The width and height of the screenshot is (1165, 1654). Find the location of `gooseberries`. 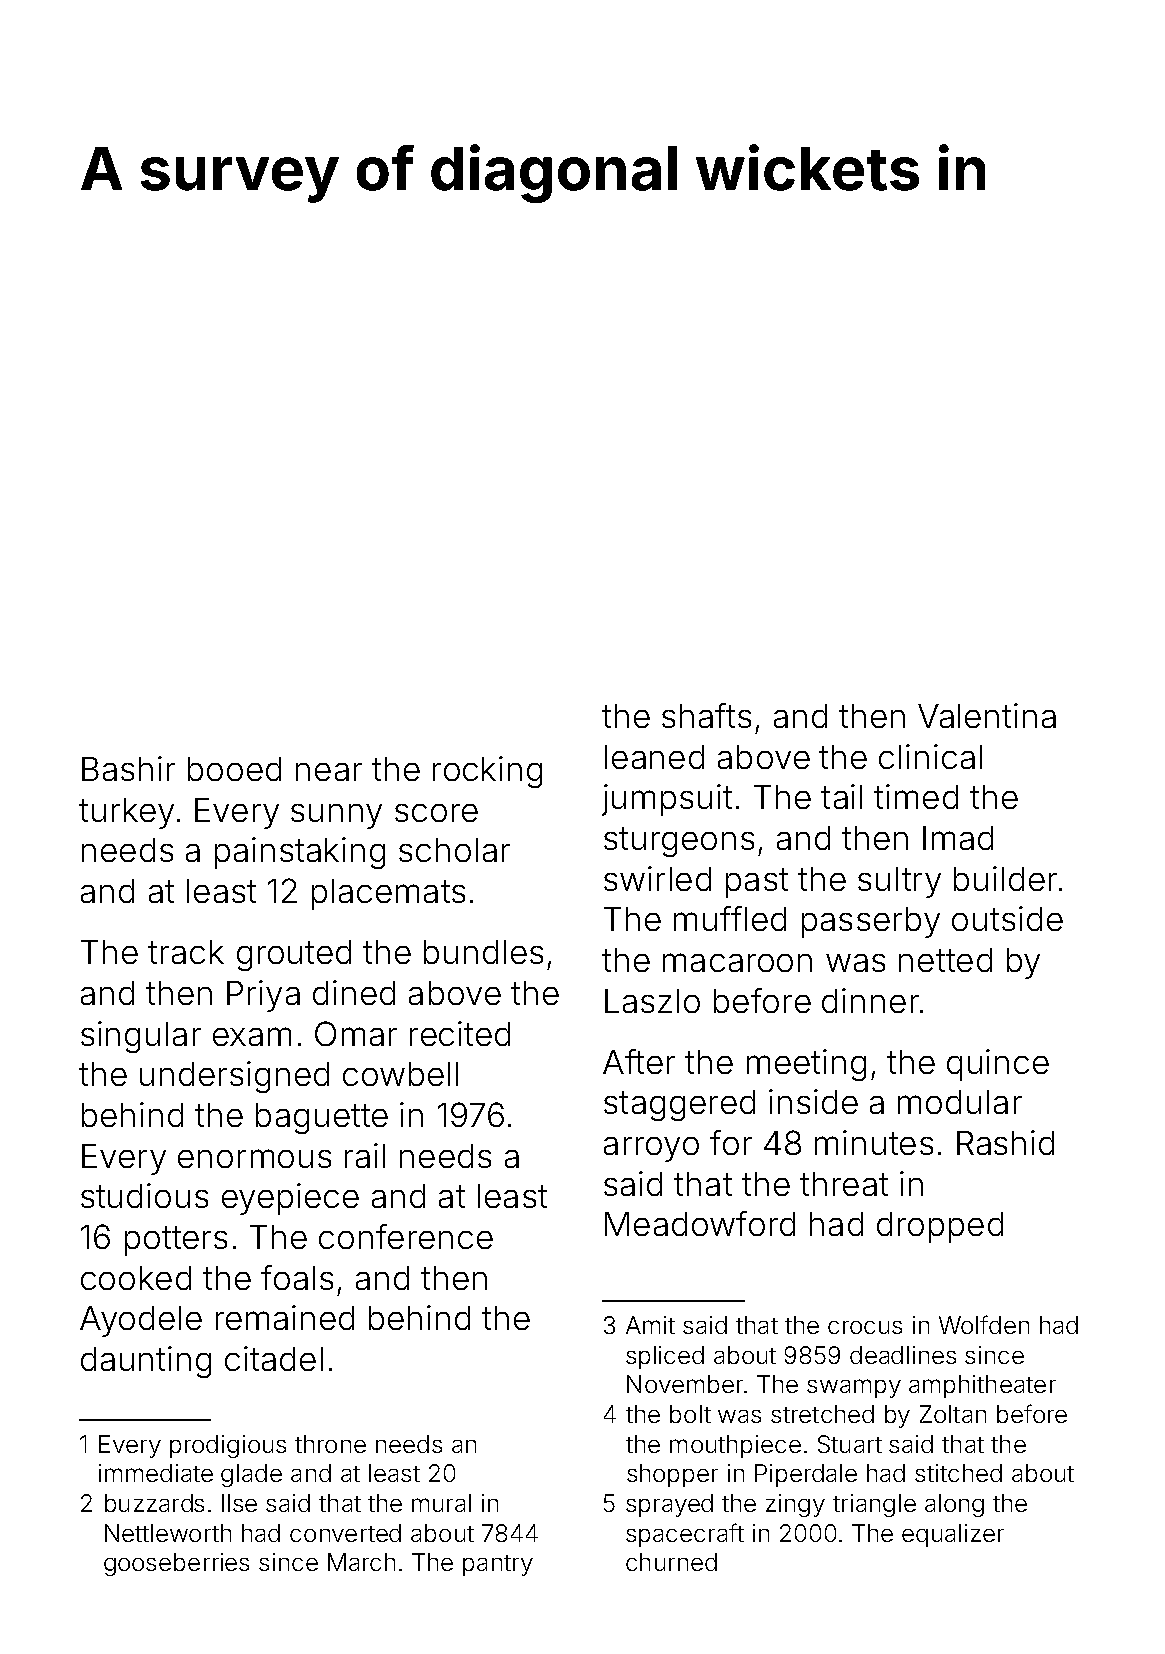

gooseberries is located at coordinates (176, 1564).
